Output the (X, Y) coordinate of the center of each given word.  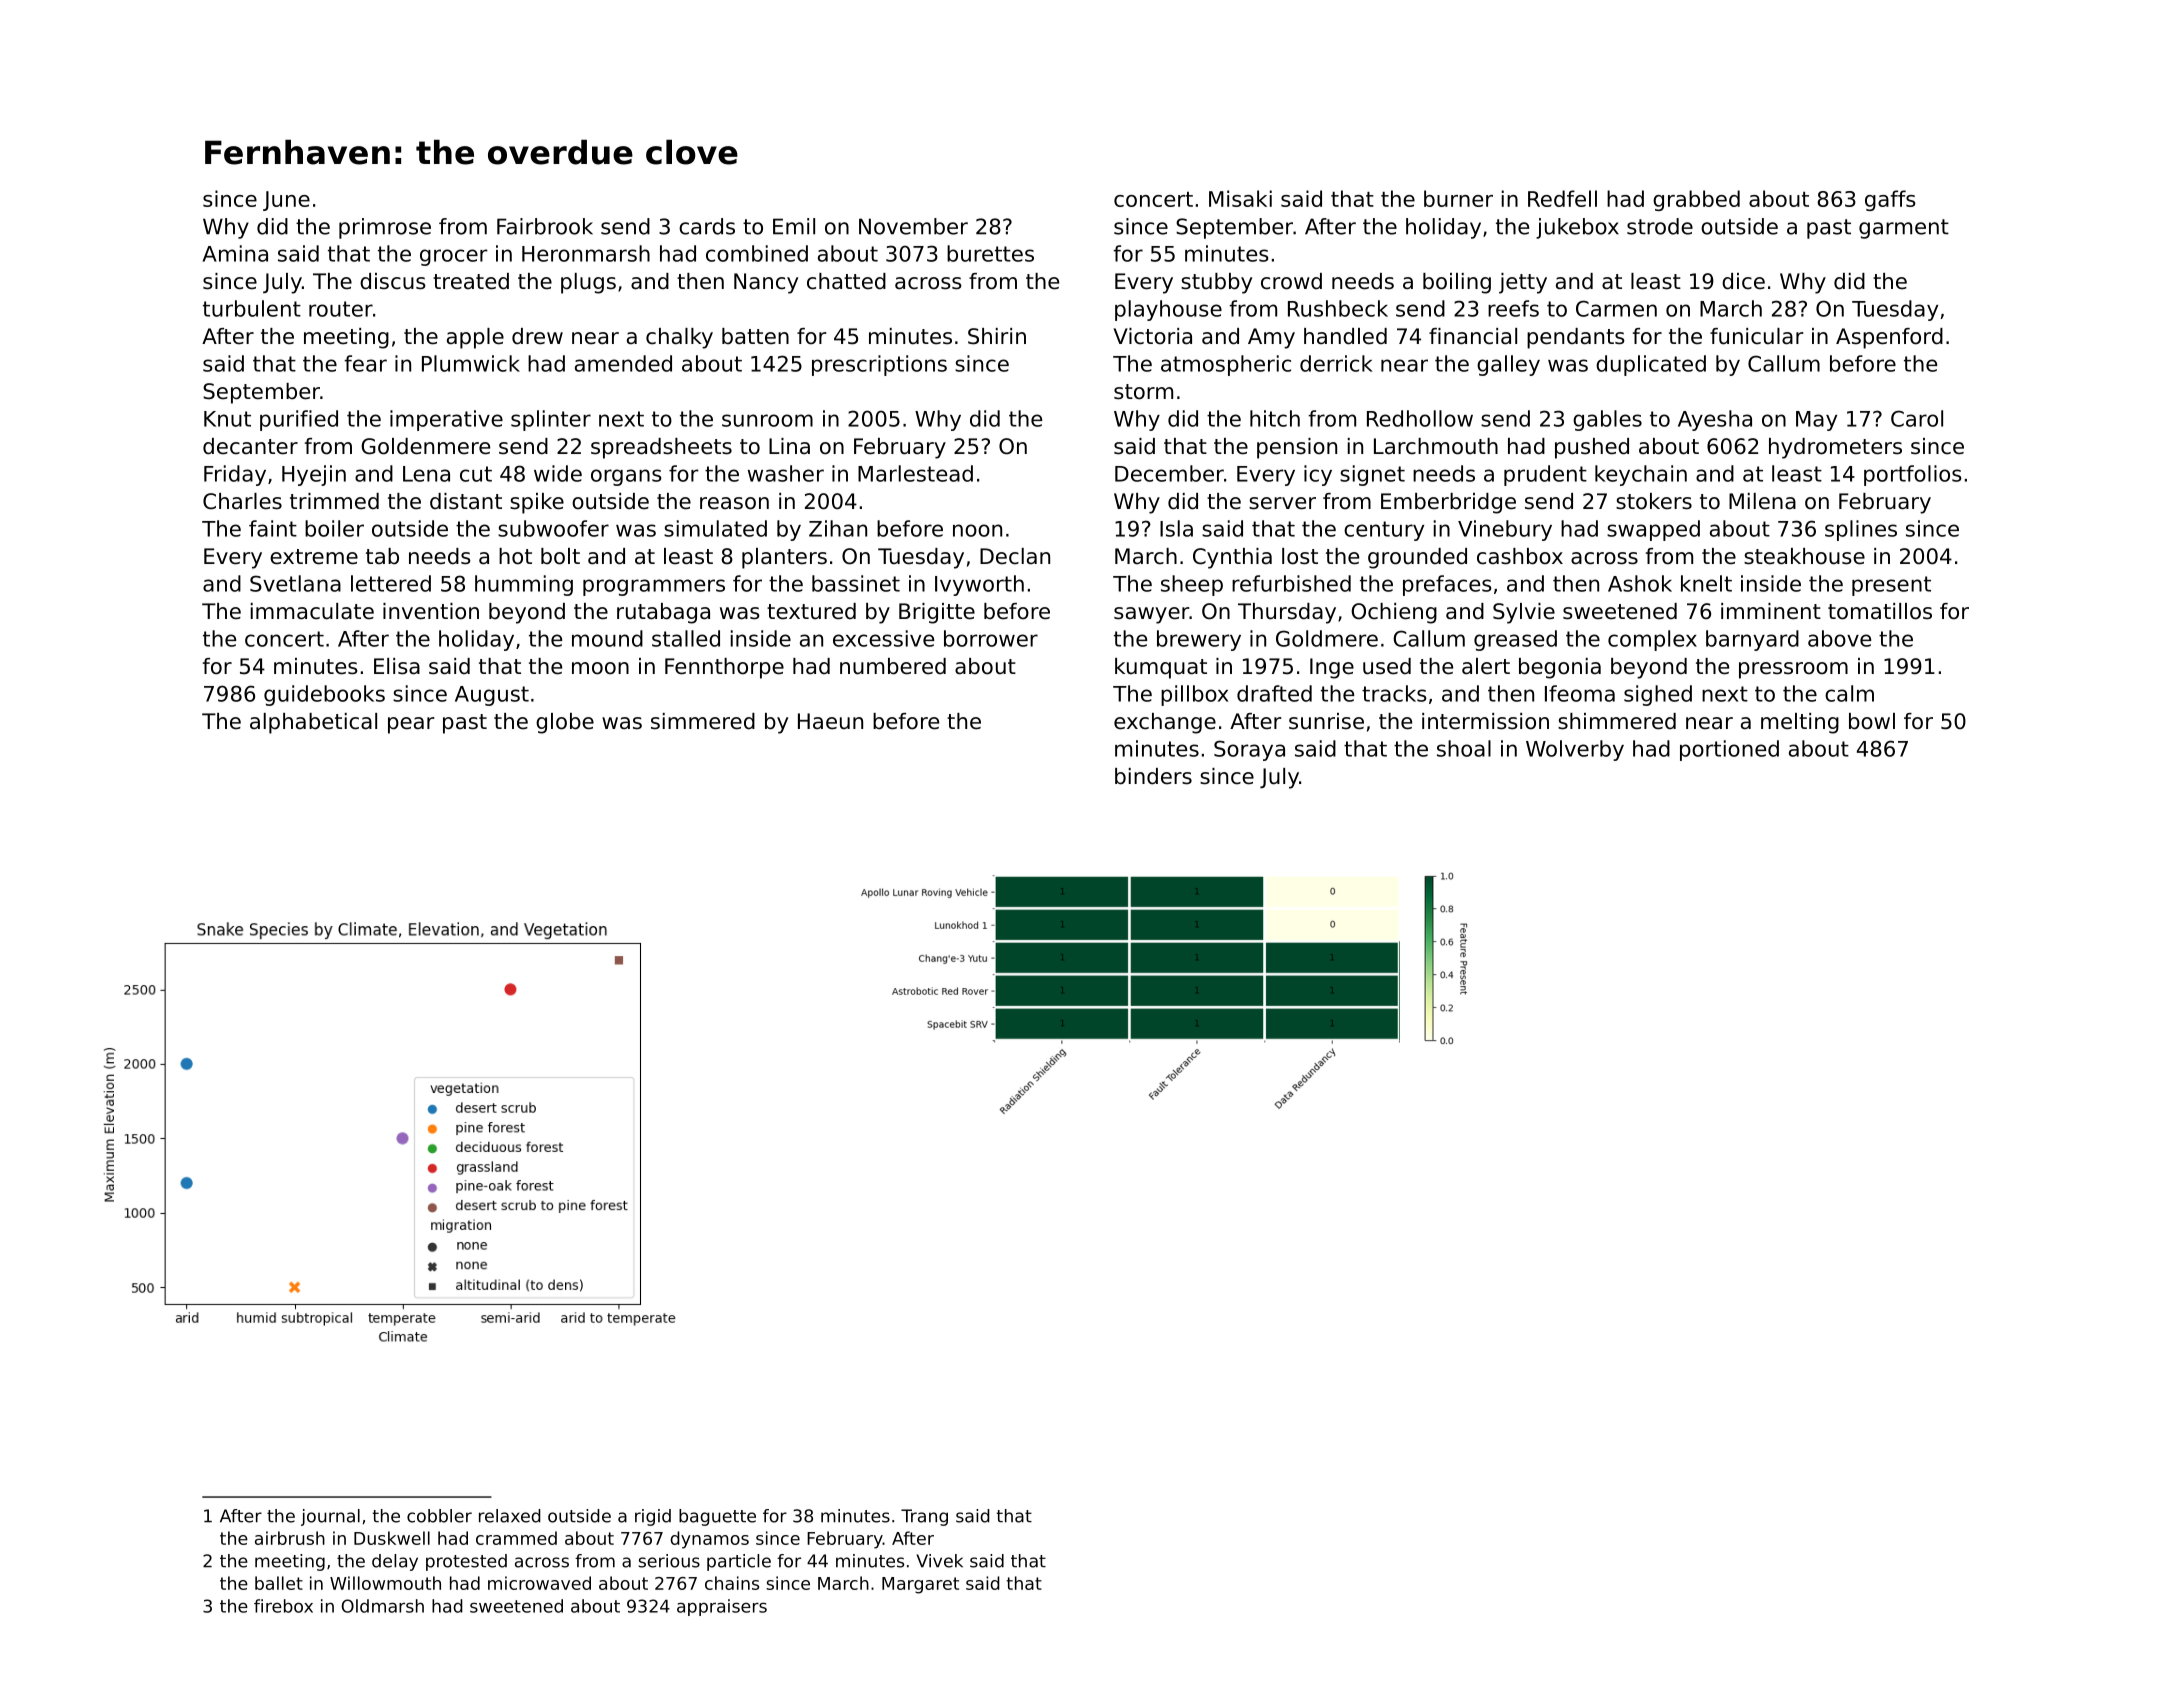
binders (1153, 776)
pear (411, 725)
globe (565, 723)
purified (299, 420)
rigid (653, 1517)
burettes (990, 253)
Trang (924, 1517)
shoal (1464, 748)
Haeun (830, 721)
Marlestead (915, 473)
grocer (454, 257)
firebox (283, 1606)
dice (1743, 281)
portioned (1729, 750)
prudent (1545, 475)
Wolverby (1575, 750)
